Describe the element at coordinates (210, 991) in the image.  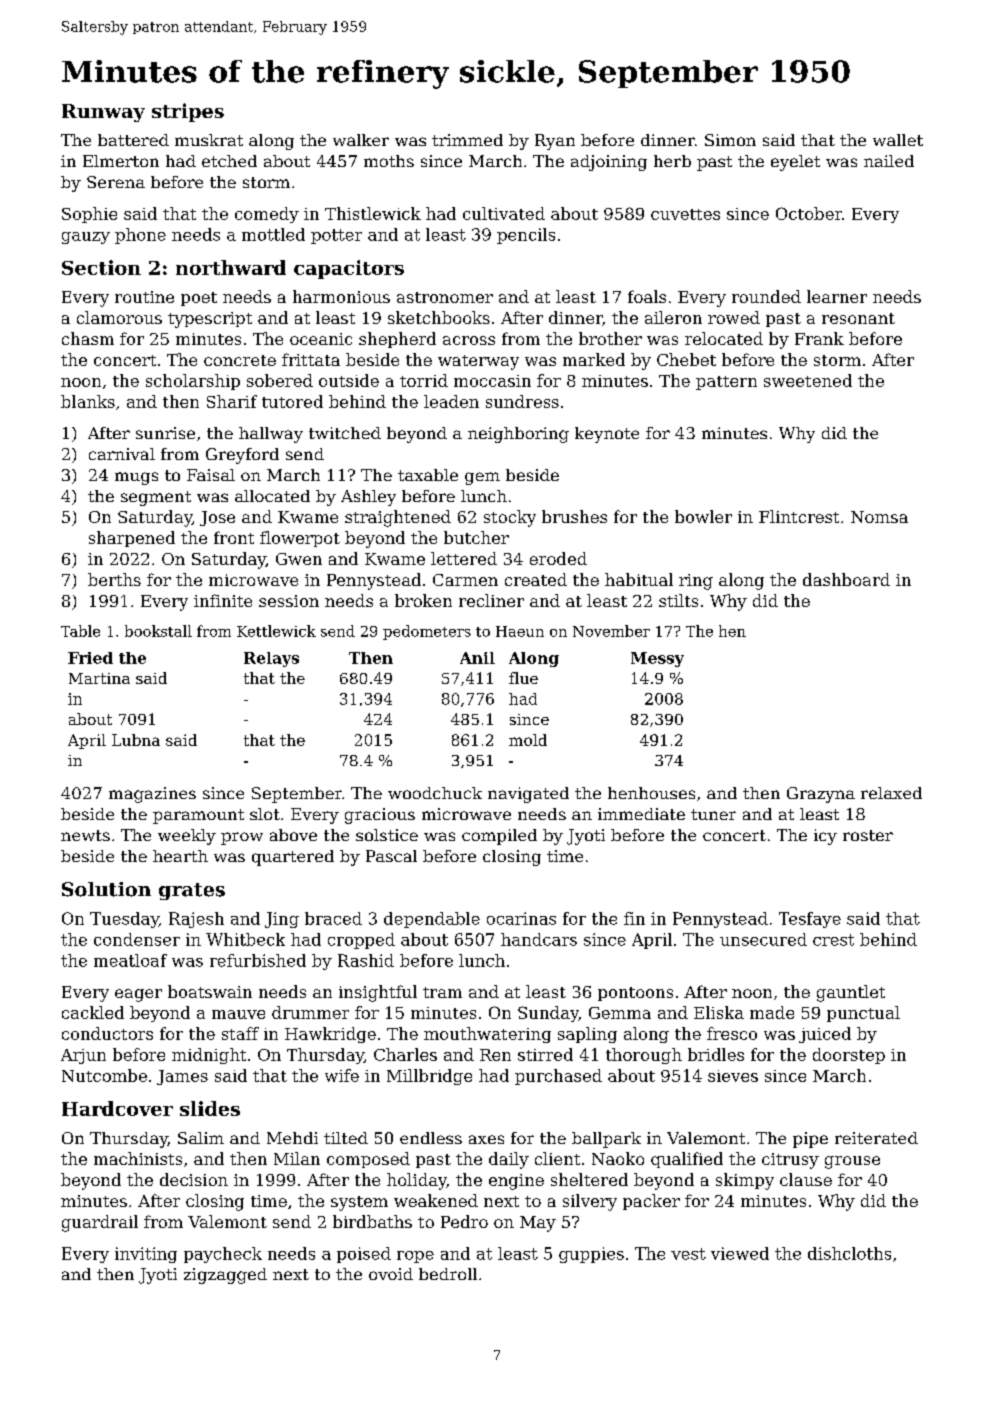
I see `boatswain` at that location.
